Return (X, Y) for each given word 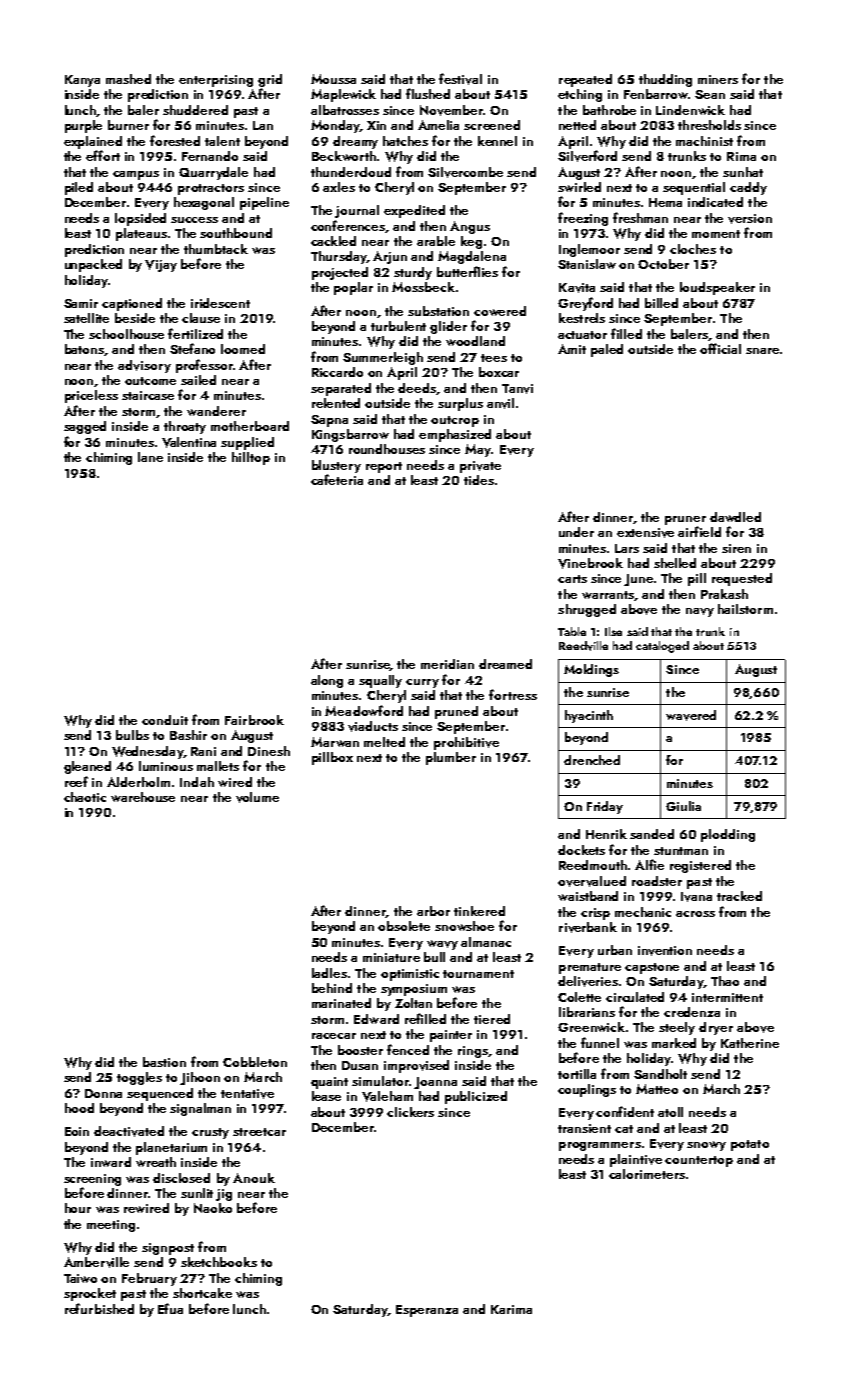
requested (742, 579)
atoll (670, 1112)
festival (460, 79)
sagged (85, 427)
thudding (665, 80)
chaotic (85, 797)
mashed (128, 79)
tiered (492, 1019)
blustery (336, 466)
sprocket (90, 1294)
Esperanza (427, 1311)
